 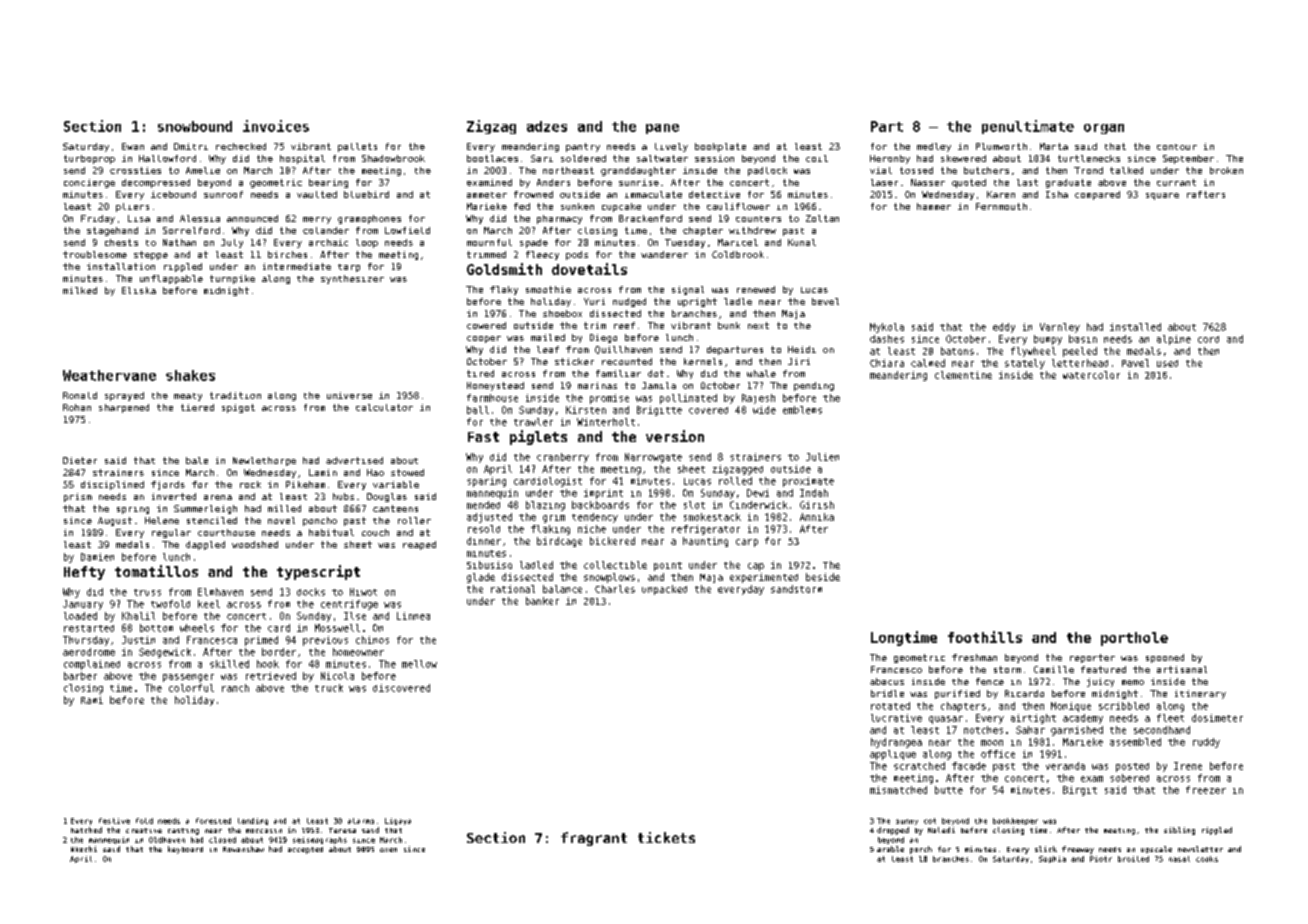 What do you see at coordinates (1077, 731) in the image?
I see `garnished` at bounding box center [1077, 731].
